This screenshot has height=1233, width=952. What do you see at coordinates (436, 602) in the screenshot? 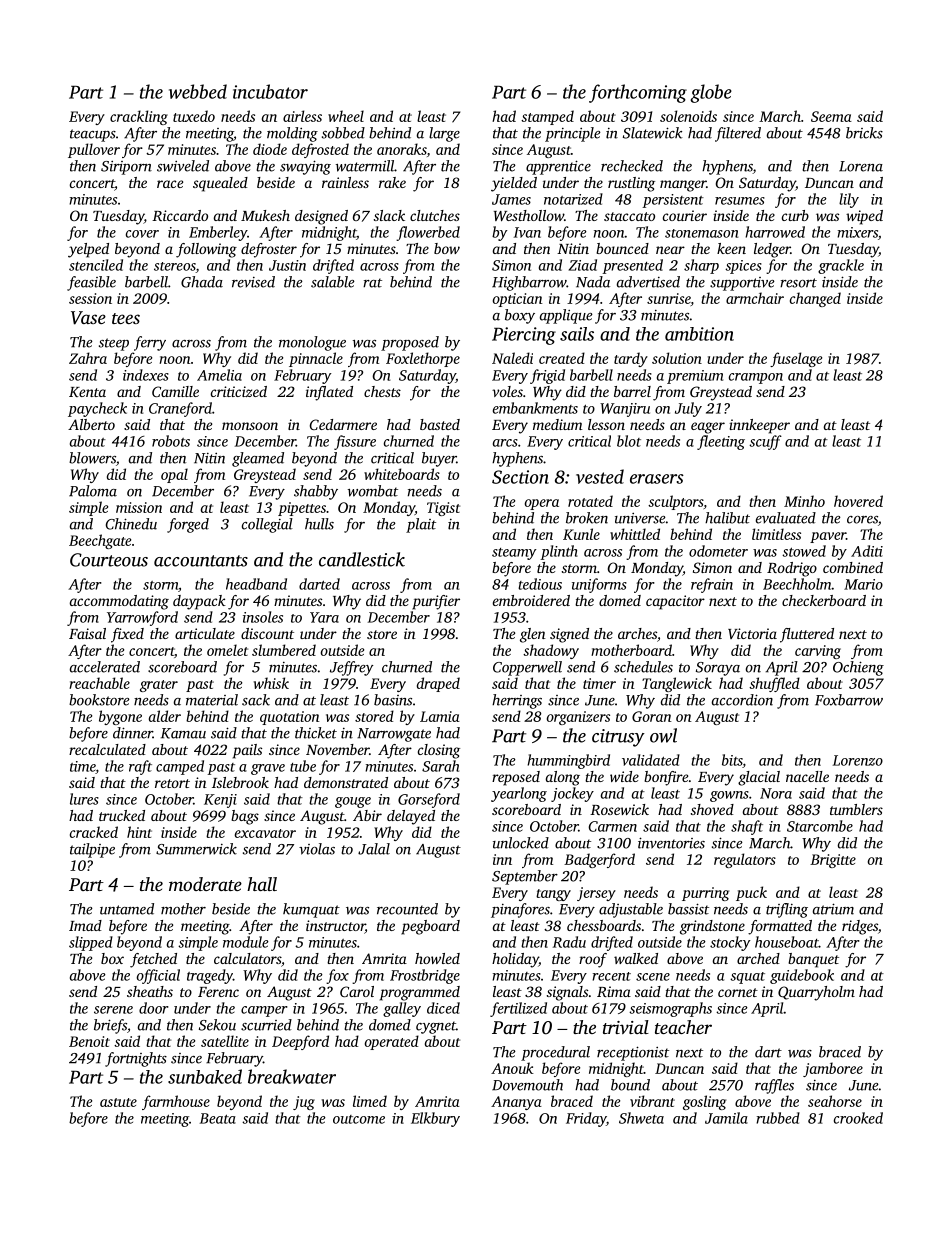
I see `purifier` at bounding box center [436, 602].
